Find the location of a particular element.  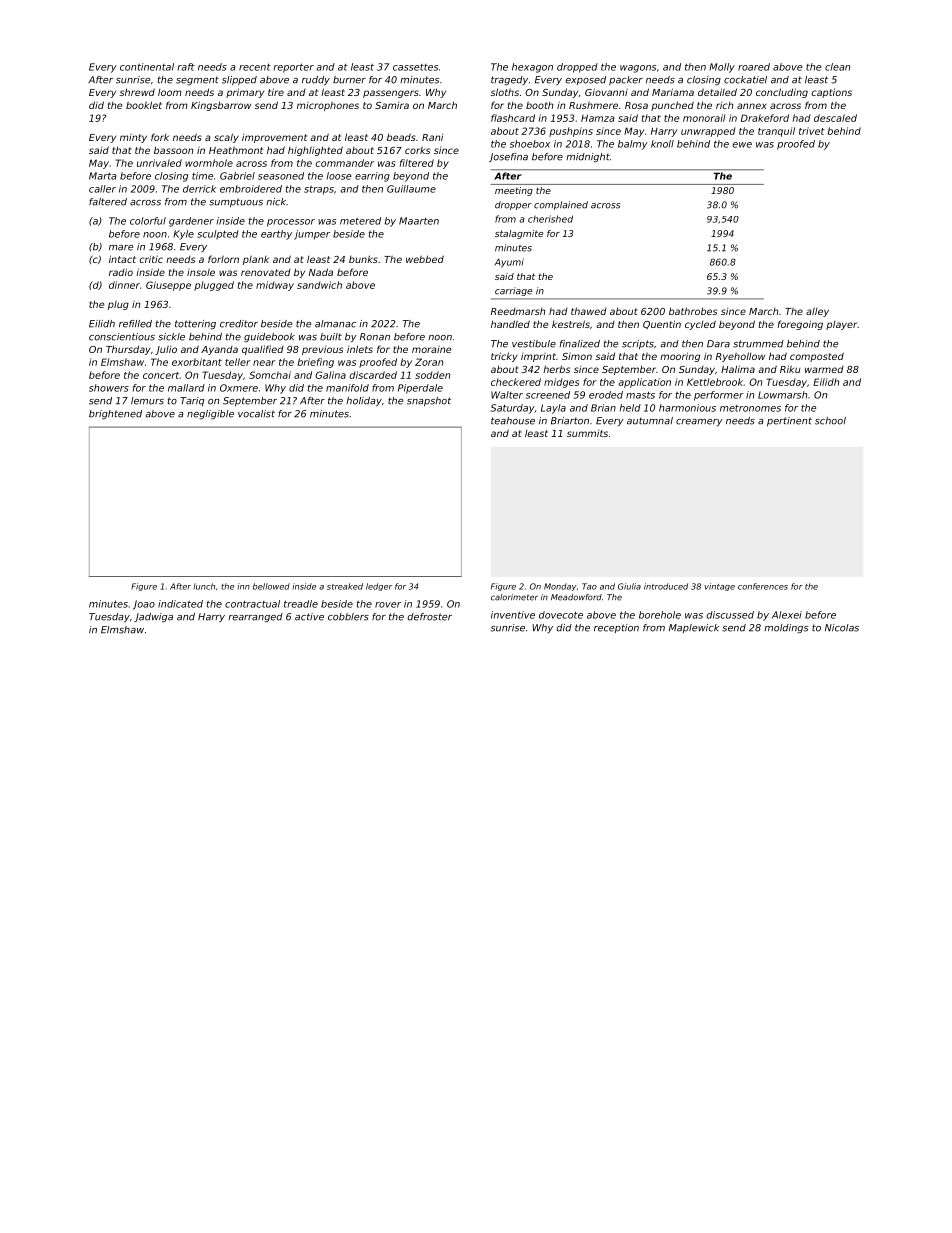

ewe is located at coordinates (742, 145).
